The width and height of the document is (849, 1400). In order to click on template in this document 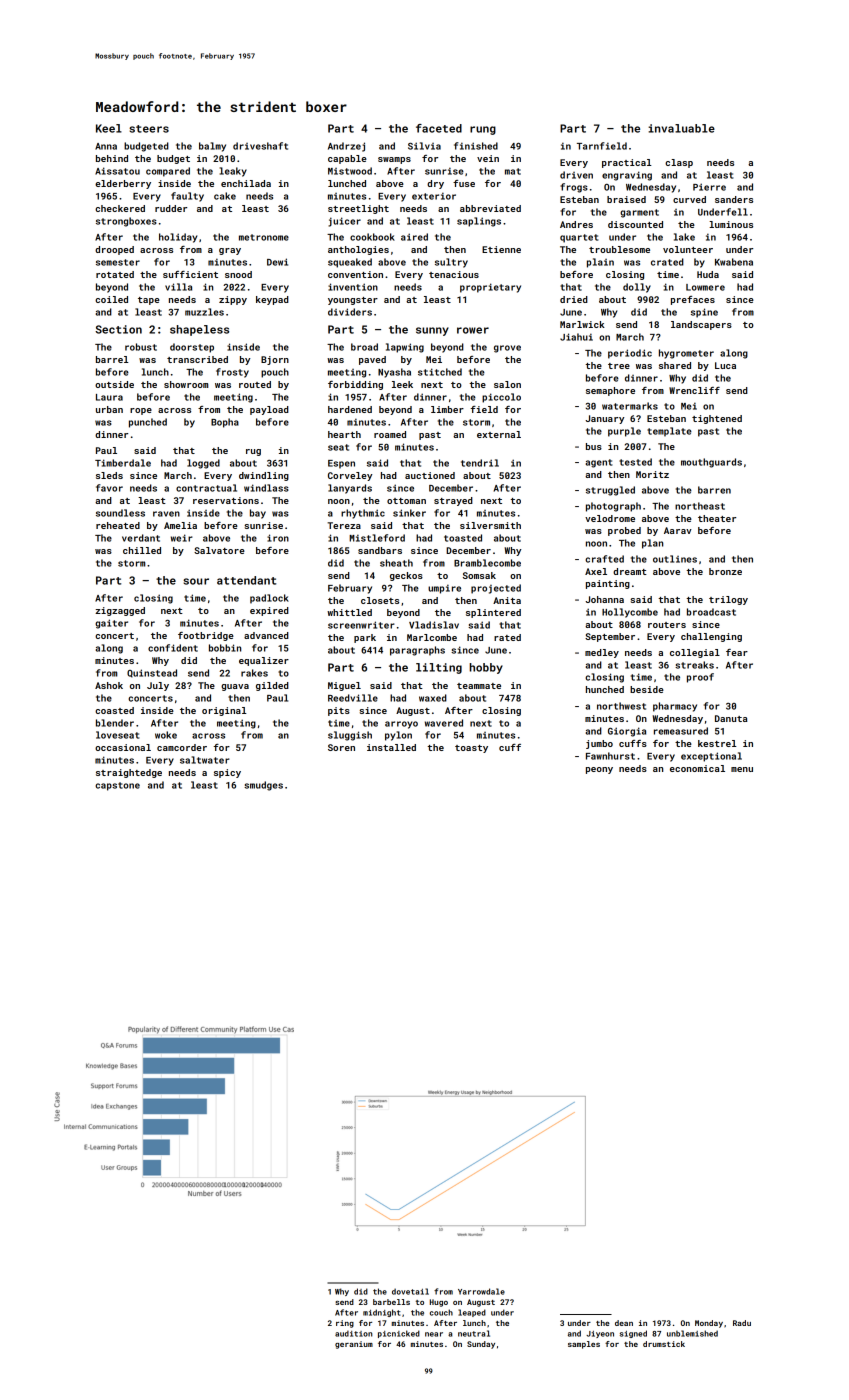, I will do `click(669, 432)`.
